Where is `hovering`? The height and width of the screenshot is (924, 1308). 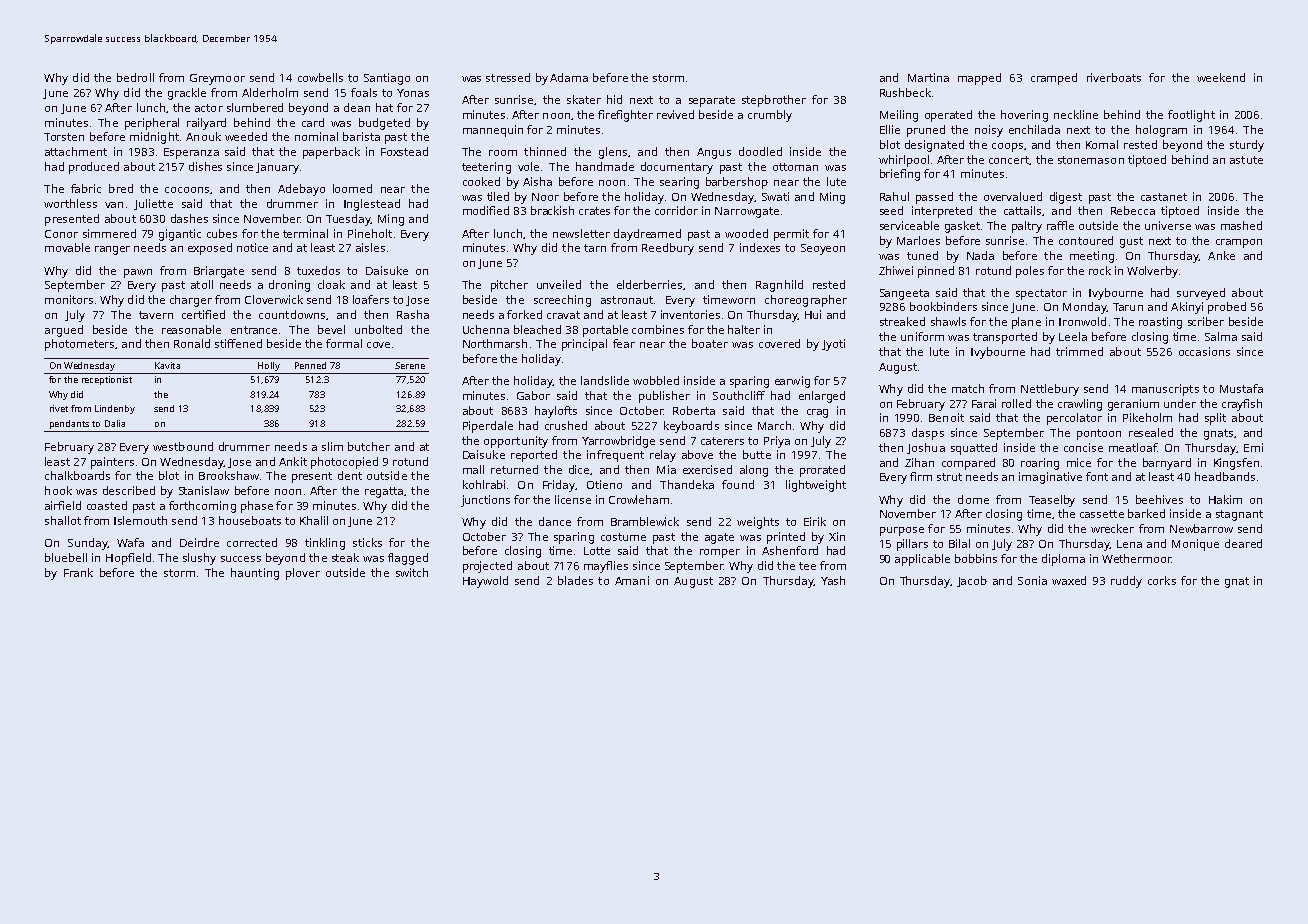 hovering is located at coordinates (1024, 116).
